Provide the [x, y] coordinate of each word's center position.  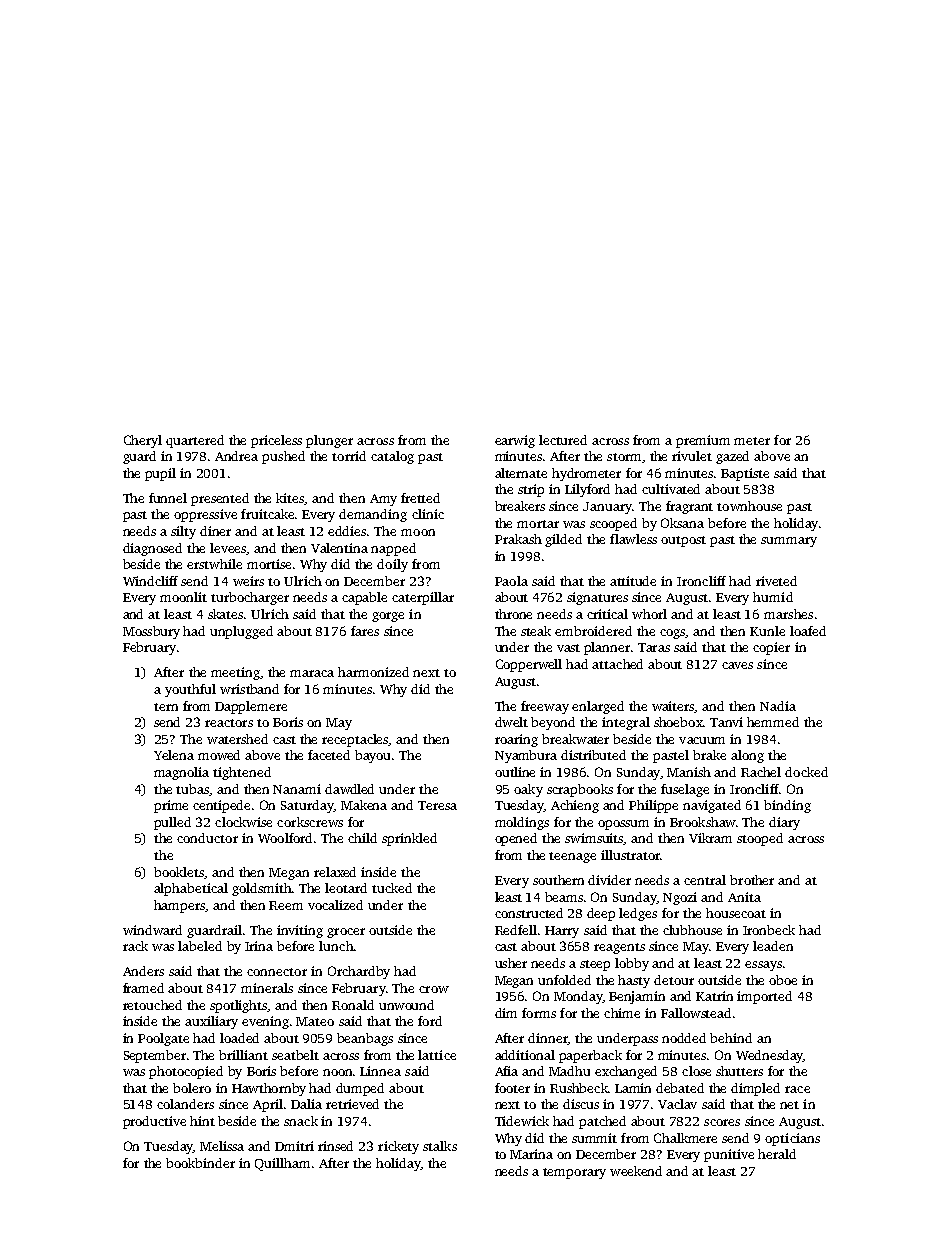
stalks [440, 1146]
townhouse [749, 506]
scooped [613, 524]
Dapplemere [251, 707]
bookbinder [200, 1163]
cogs [673, 634]
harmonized [373, 672]
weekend [636, 1171]
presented [220, 499]
